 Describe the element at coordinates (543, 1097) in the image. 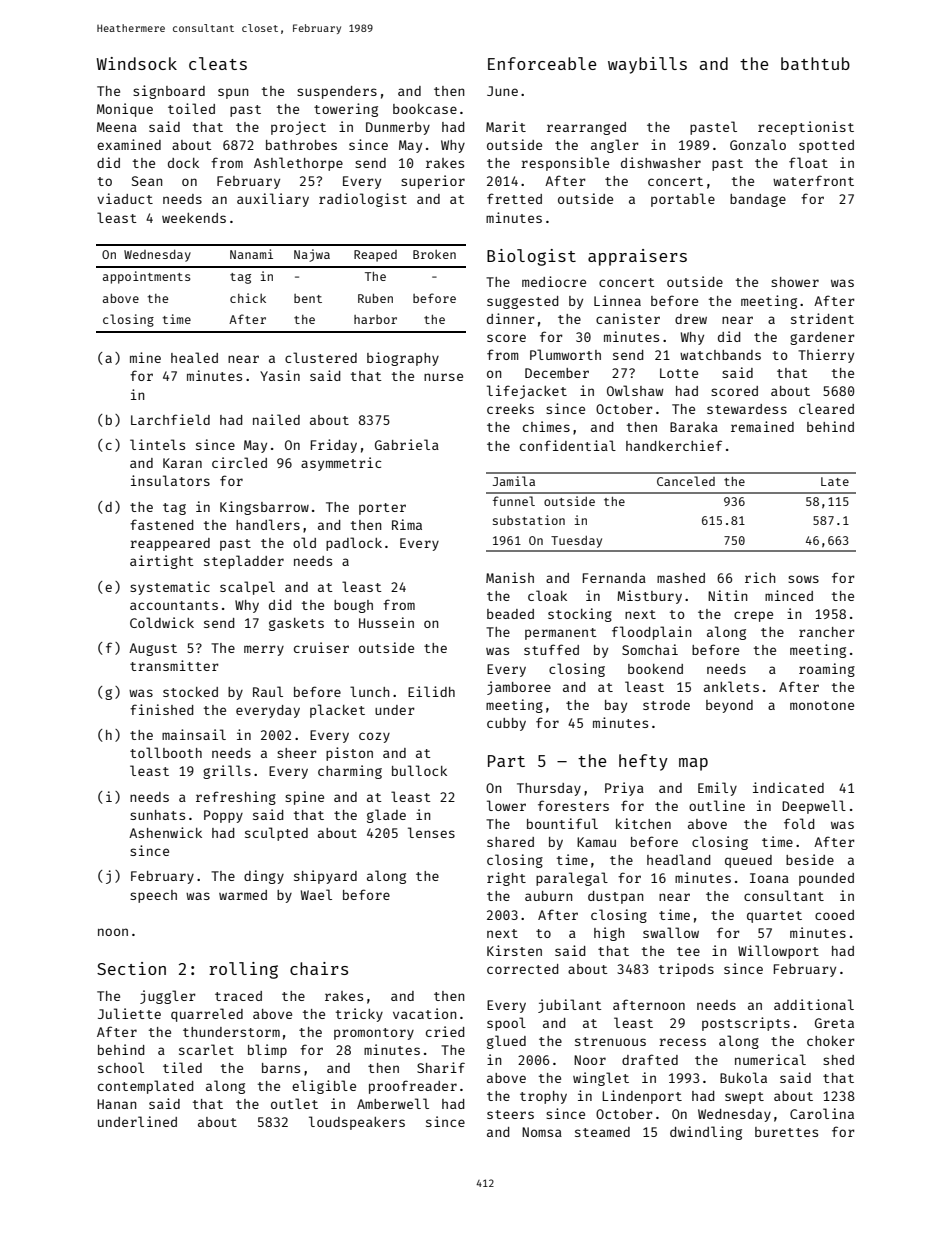

I see `trophy` at that location.
